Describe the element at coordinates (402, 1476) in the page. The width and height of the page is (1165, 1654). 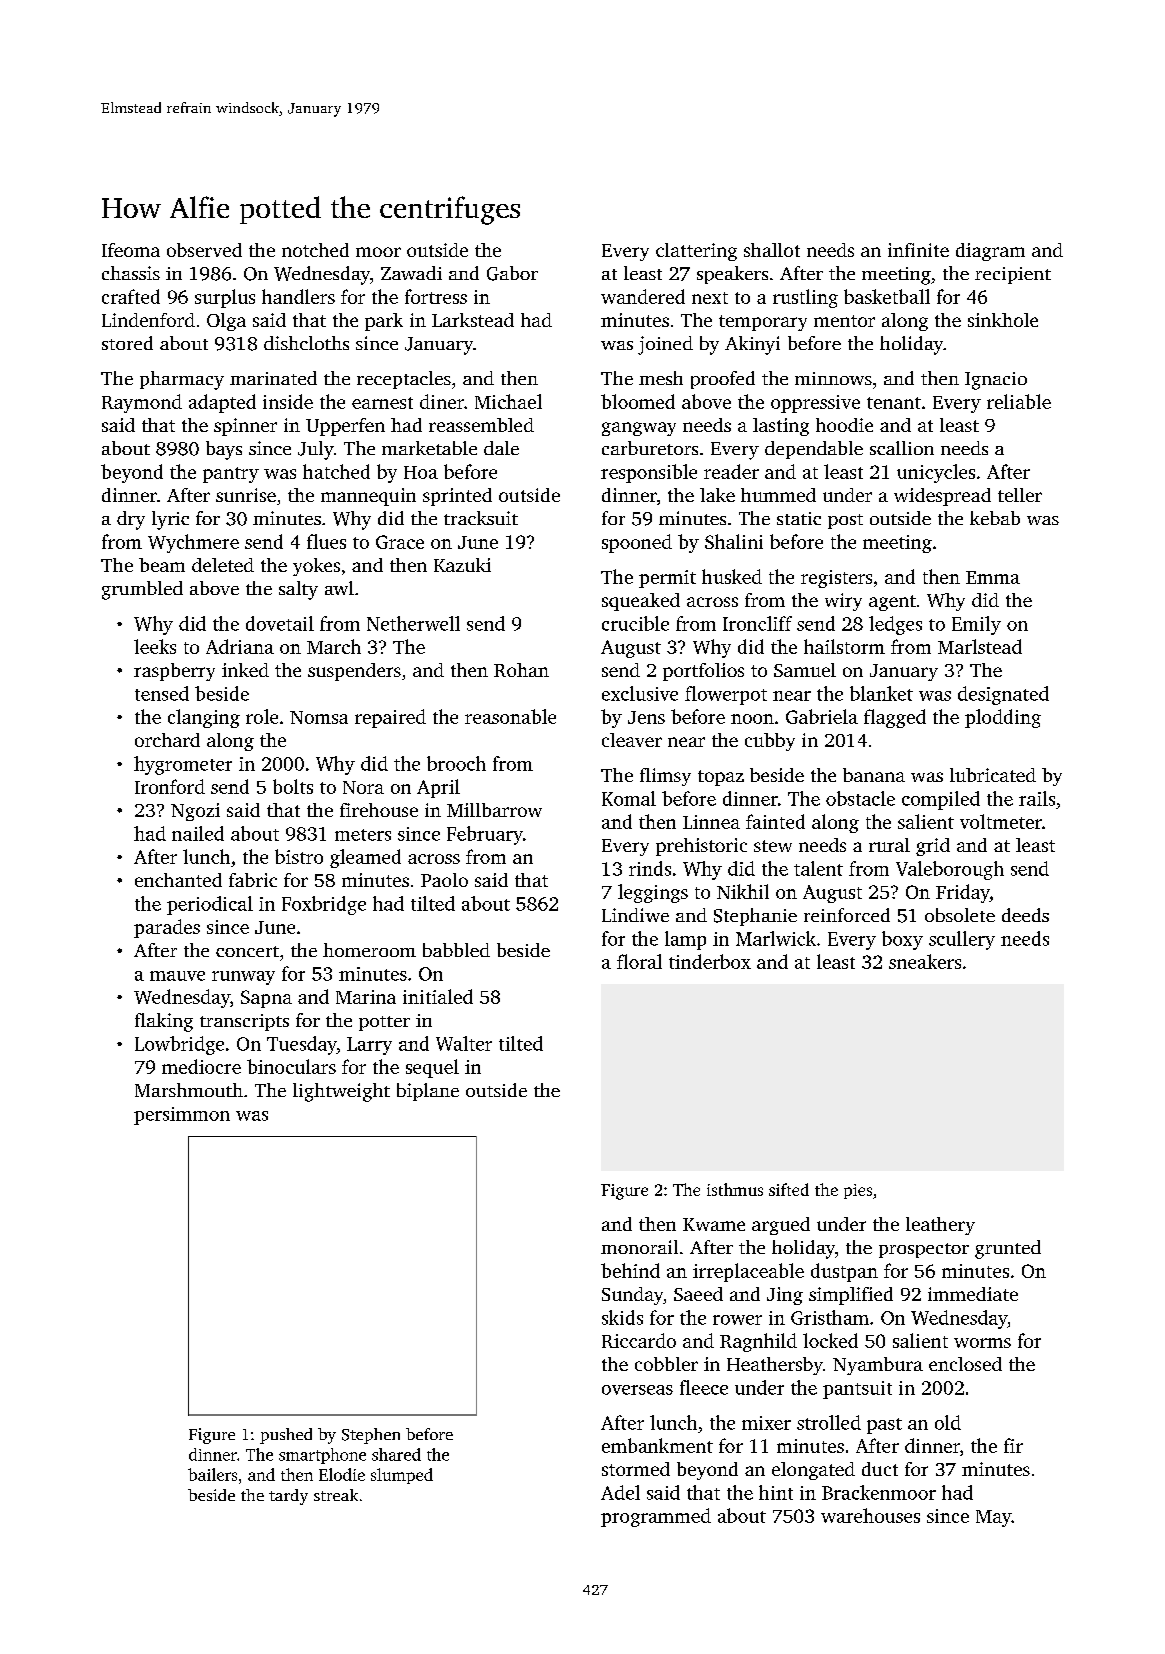
I see `slumped` at that location.
